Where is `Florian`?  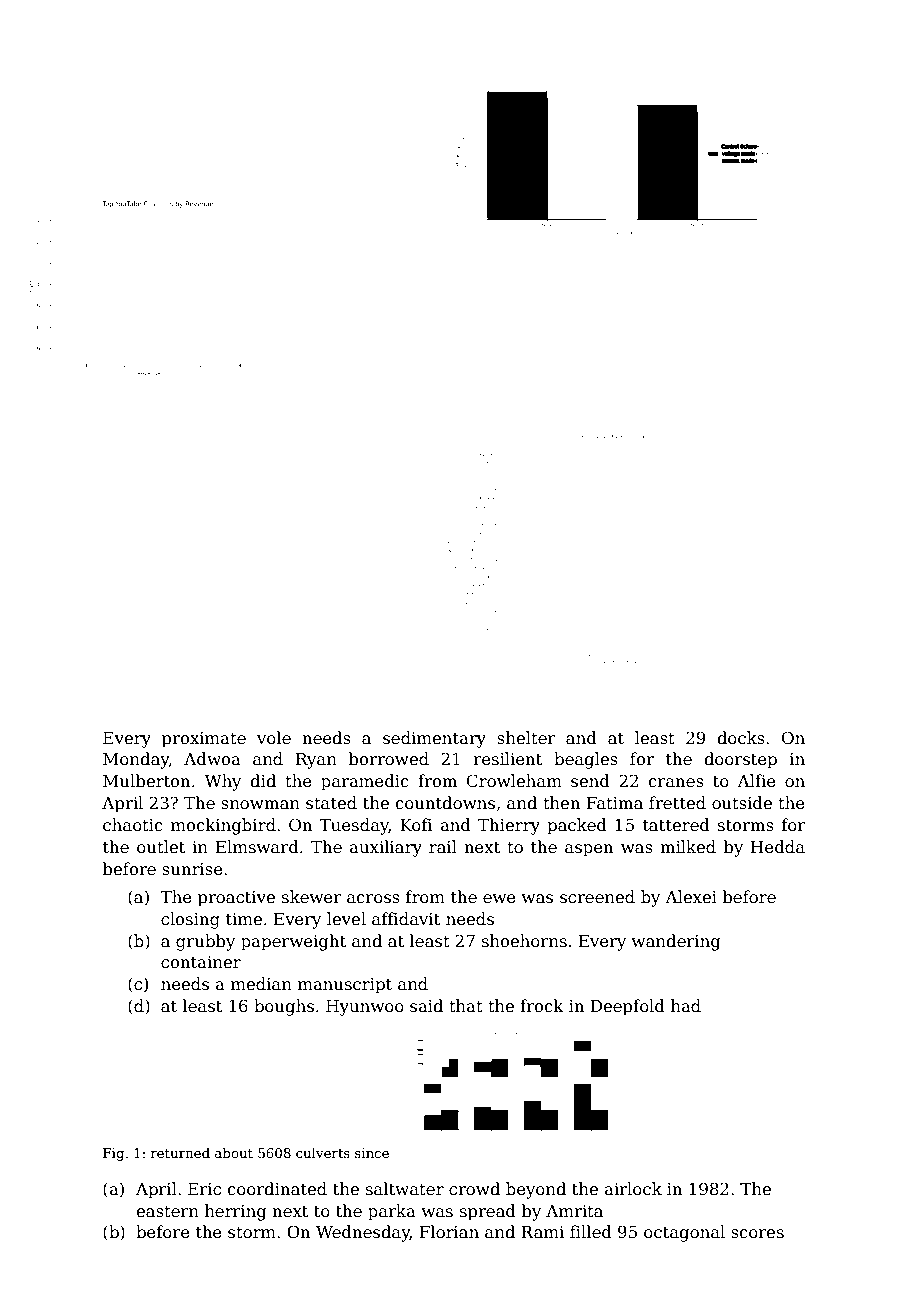 Florian is located at coordinates (449, 1232).
